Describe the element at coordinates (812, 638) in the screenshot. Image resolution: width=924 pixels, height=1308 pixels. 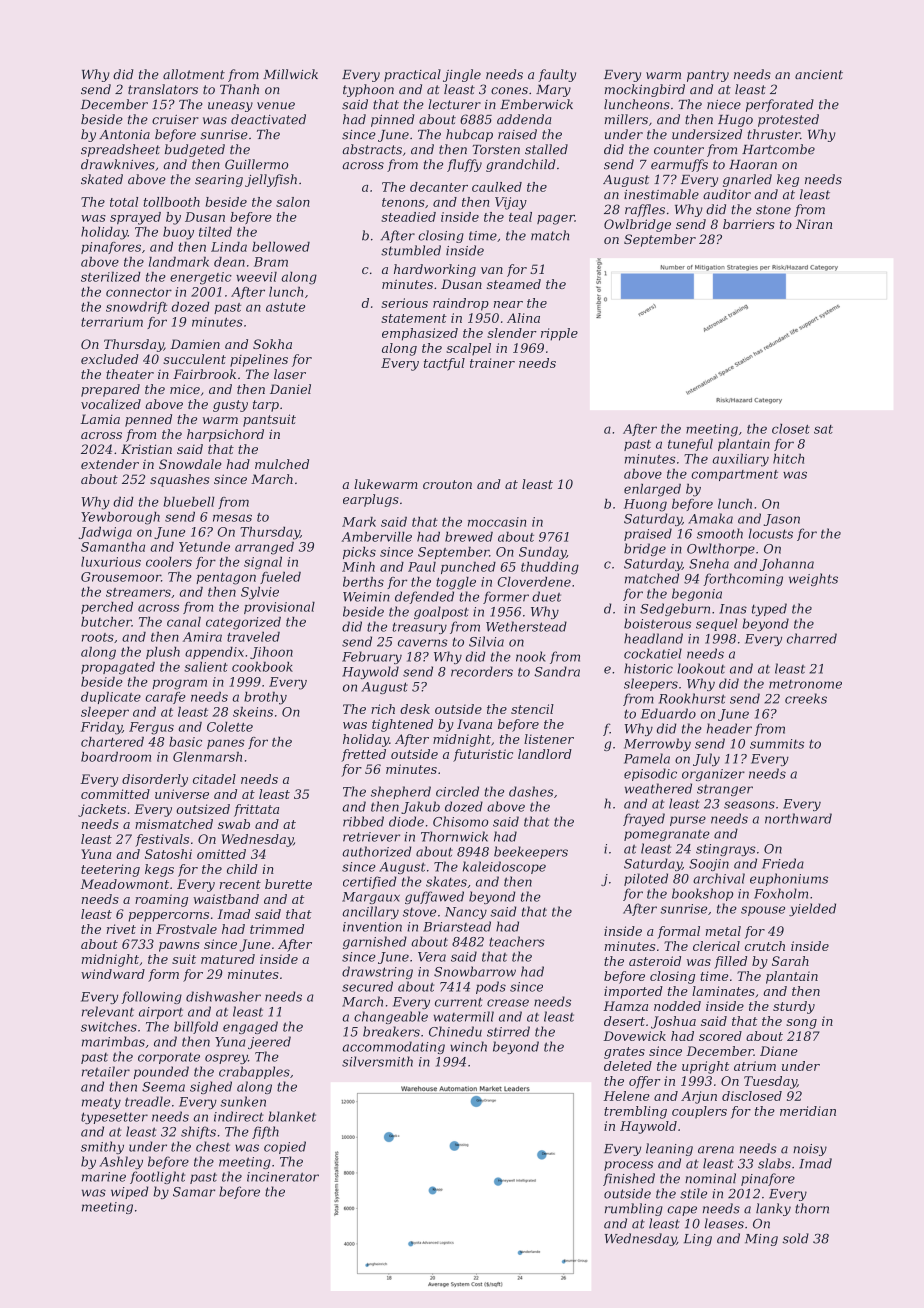
I see `charred` at that location.
